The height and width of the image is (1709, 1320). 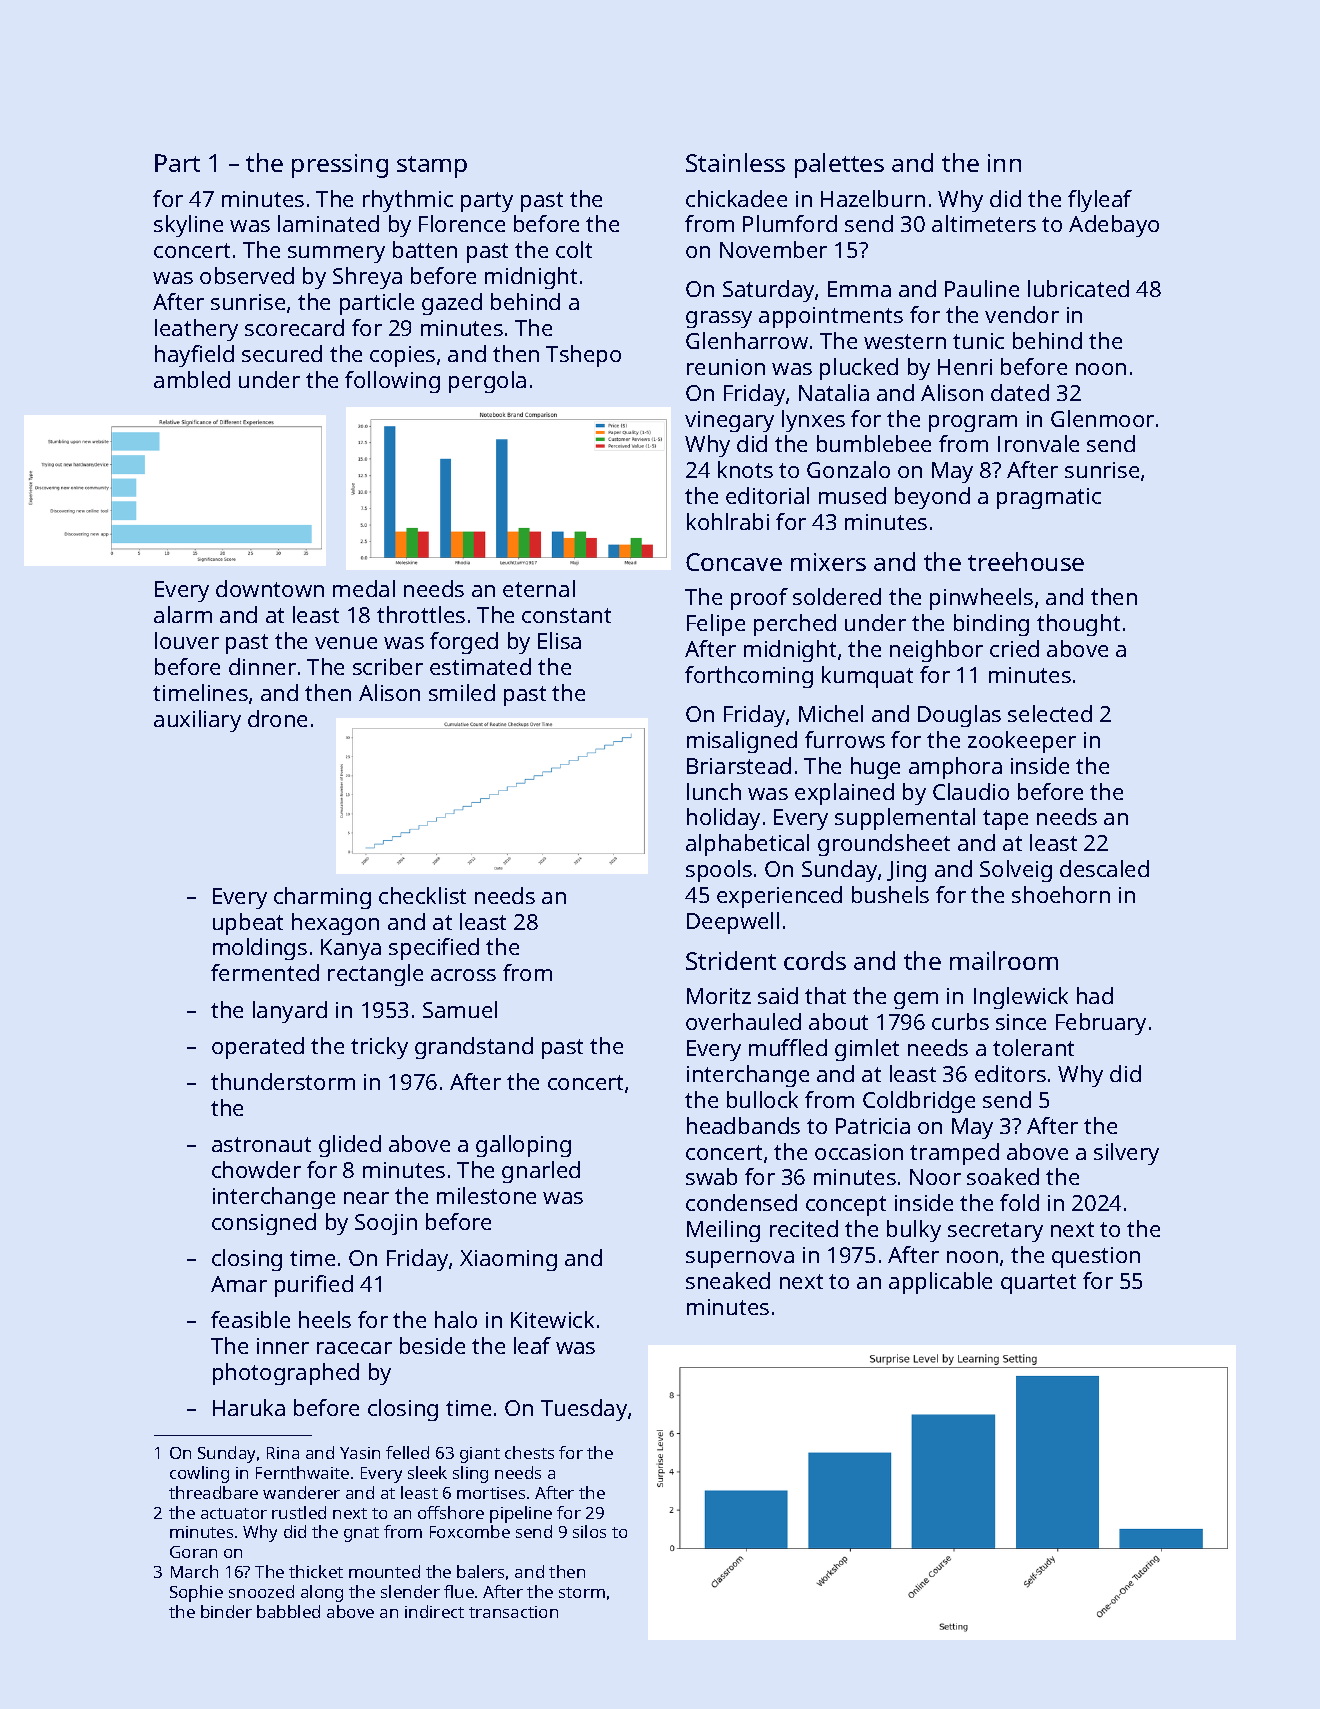 What do you see at coordinates (743, 1125) in the image?
I see `headbands` at bounding box center [743, 1125].
